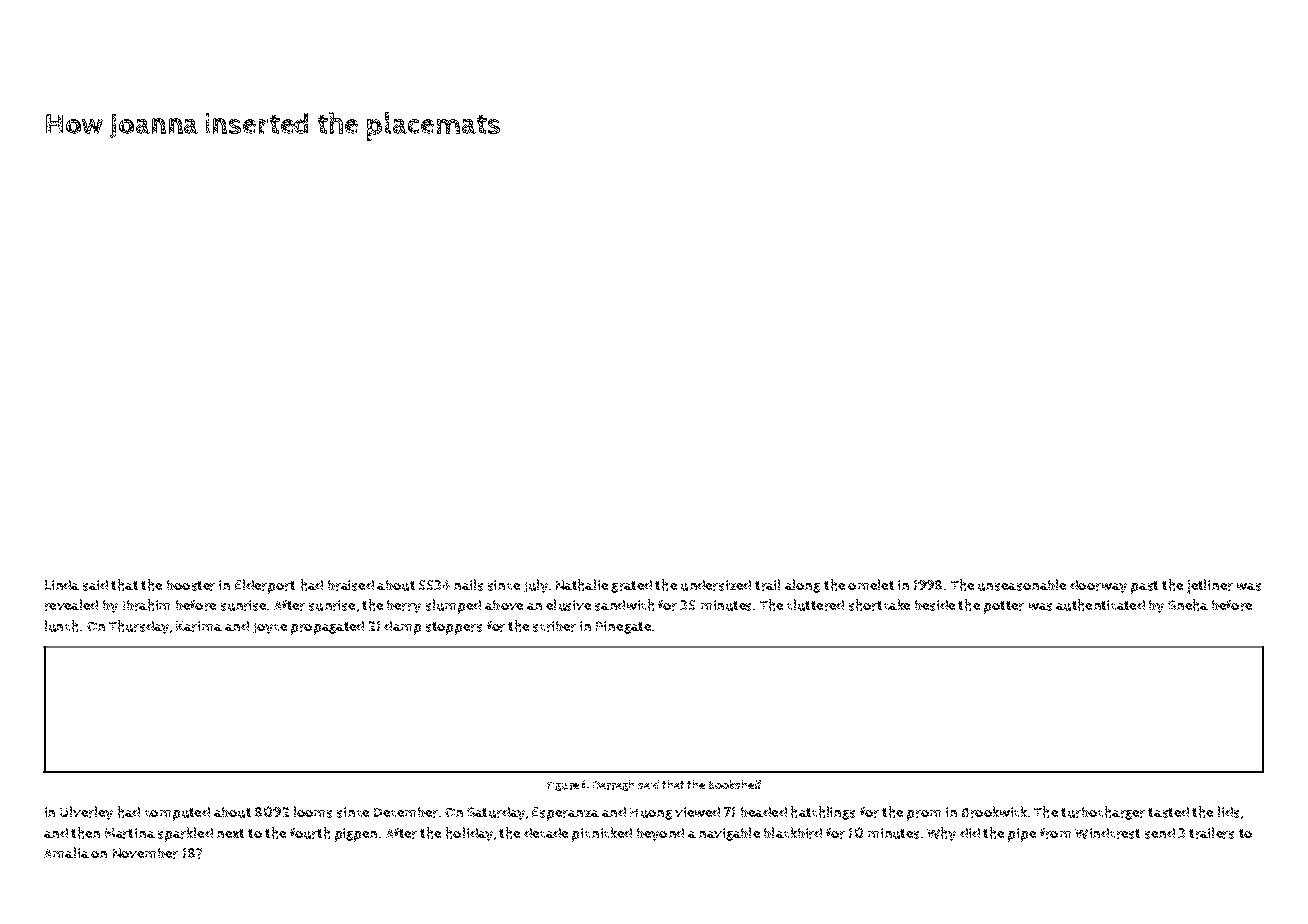 This screenshot has height=924, width=1308. What do you see at coordinates (62, 585) in the screenshot?
I see `Linda` at bounding box center [62, 585].
